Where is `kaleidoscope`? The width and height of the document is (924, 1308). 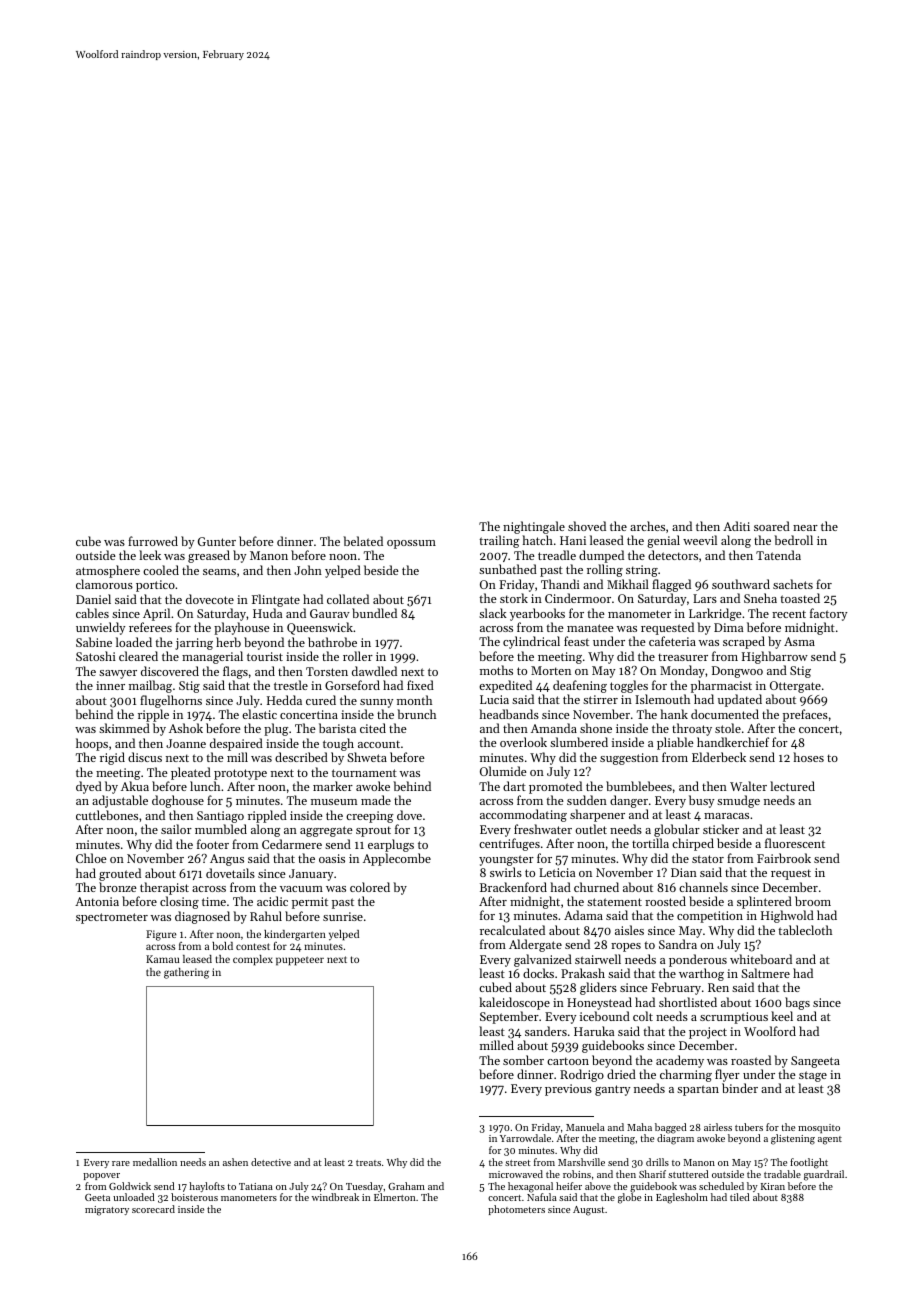
kaleidoscope is located at coordinates (514, 1003).
